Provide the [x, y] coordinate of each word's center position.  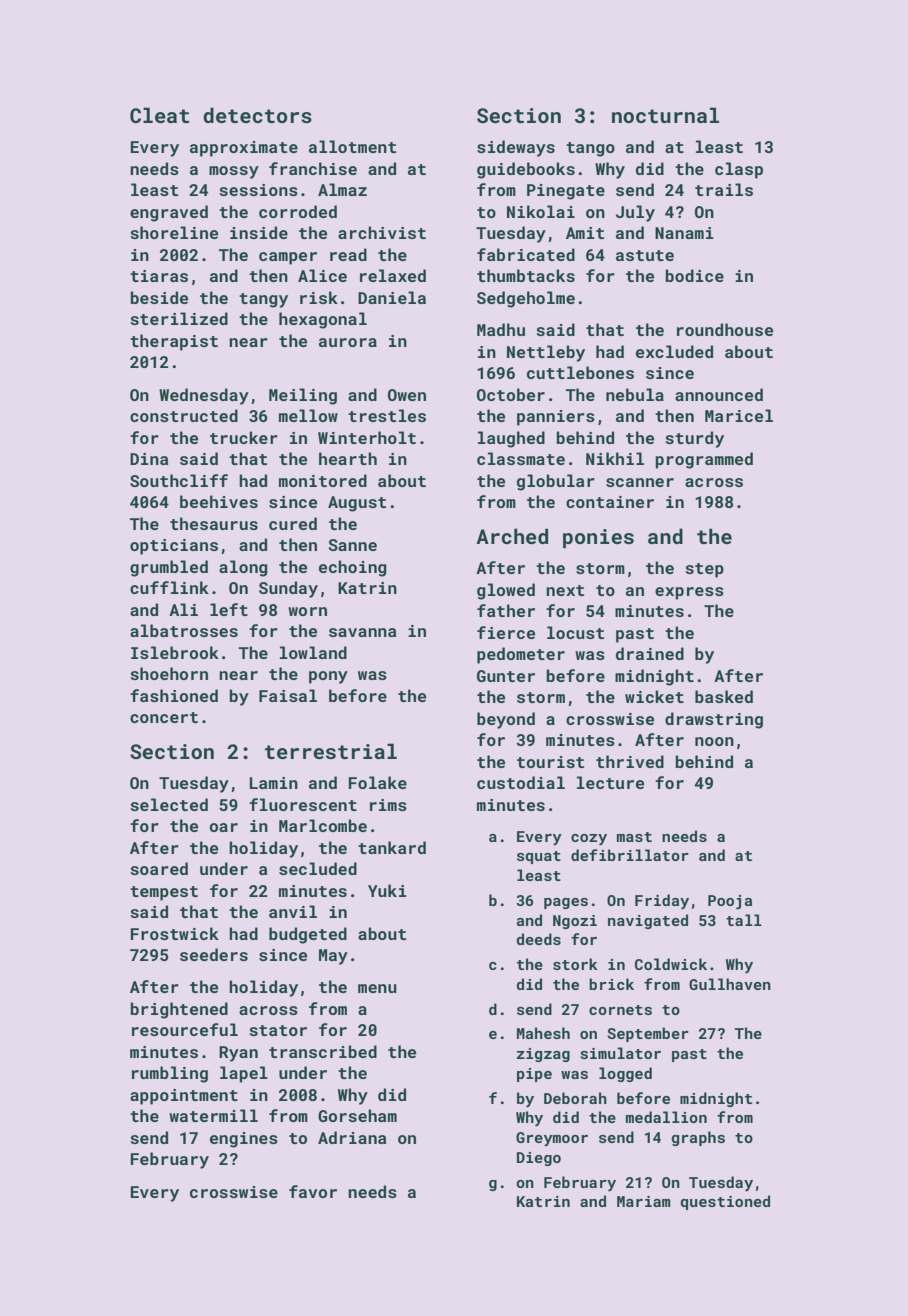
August [357, 504]
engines [244, 1140]
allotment [352, 146]
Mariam [644, 1201]
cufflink [169, 587]
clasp [739, 170]
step [704, 570]
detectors [257, 115]
